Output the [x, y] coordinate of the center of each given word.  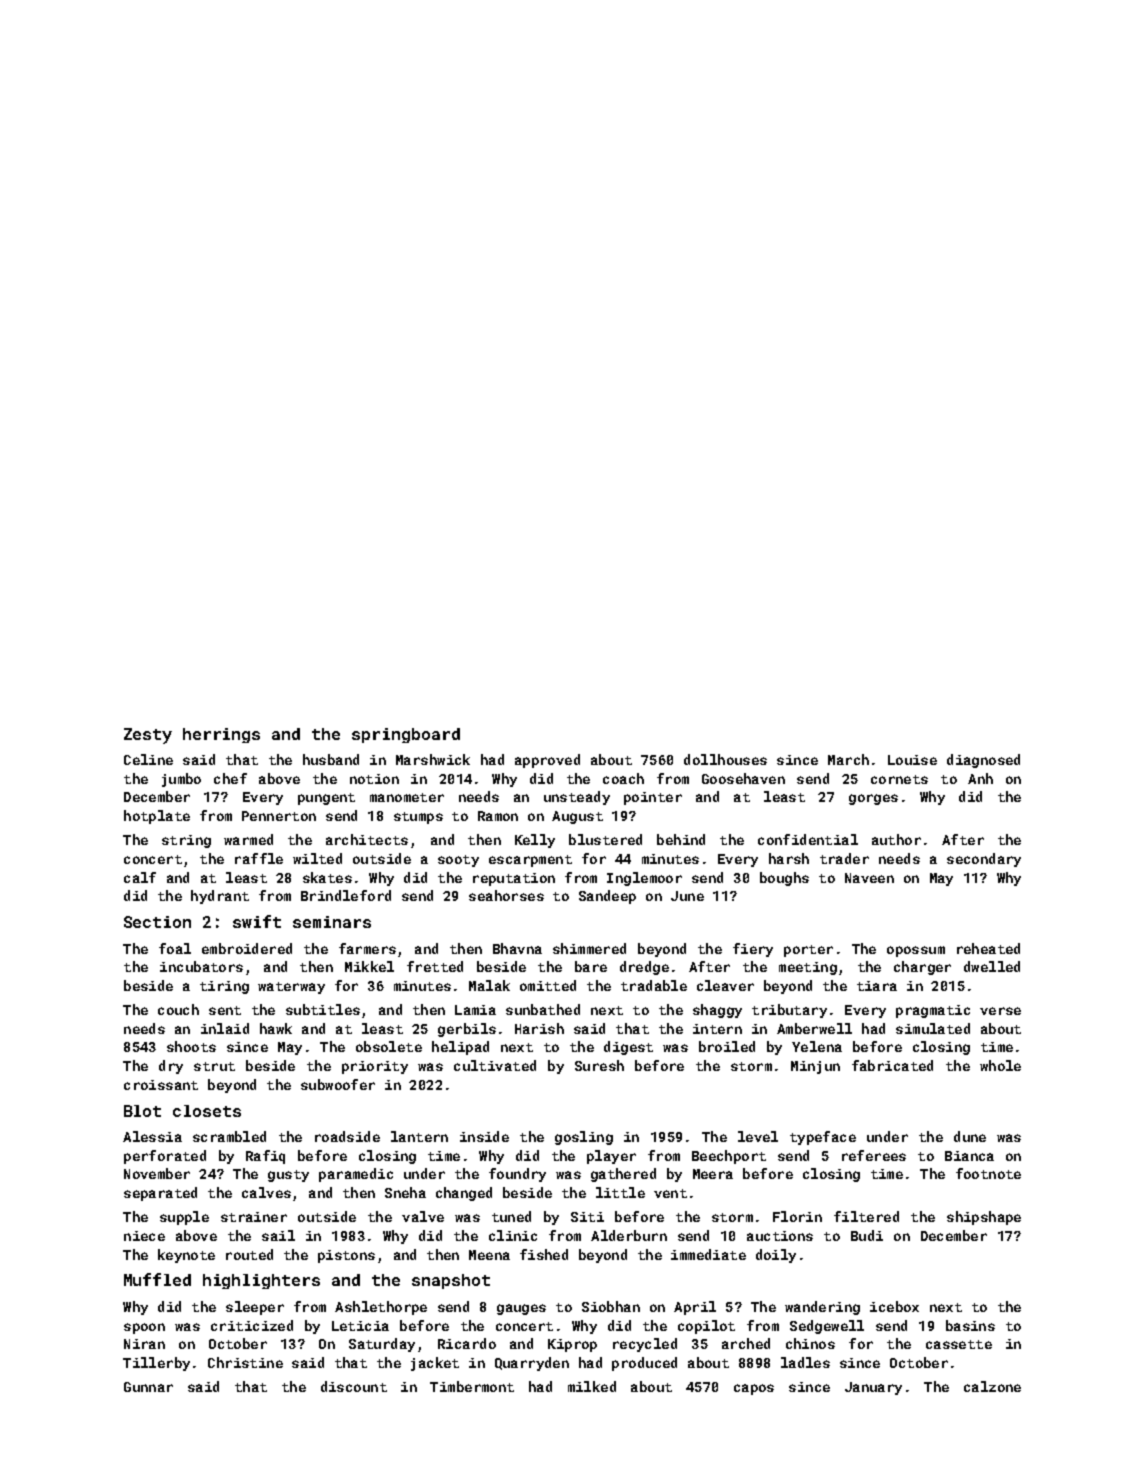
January [873, 1388]
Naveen [869, 878]
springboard [406, 735]
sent [225, 1010]
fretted [435, 966]
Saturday [382, 1345]
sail [278, 1235]
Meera [713, 1174]
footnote [988, 1173]
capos [754, 1389]
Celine [148, 759]
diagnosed [983, 761]
